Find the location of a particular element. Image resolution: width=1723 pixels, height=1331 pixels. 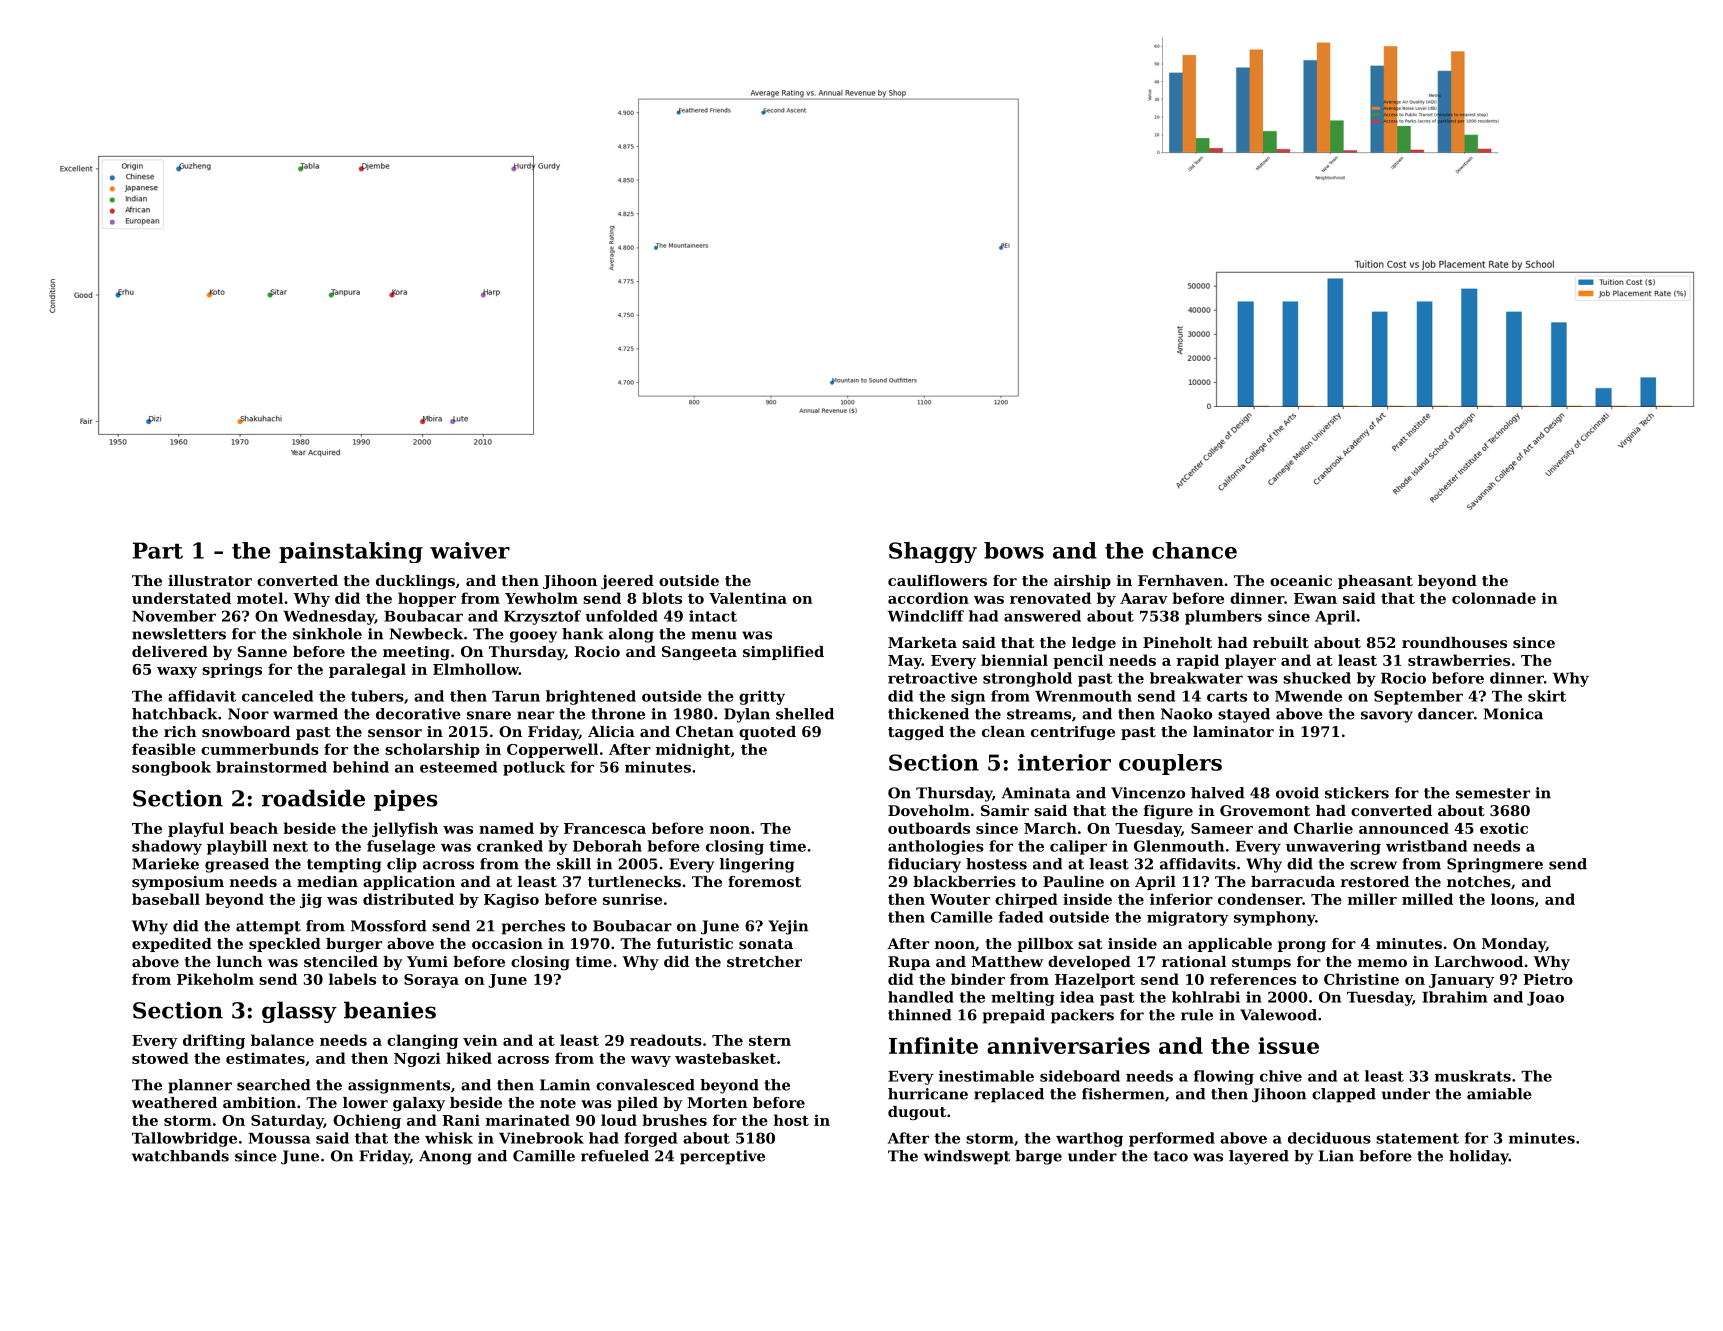

skirt is located at coordinates (1547, 696).
